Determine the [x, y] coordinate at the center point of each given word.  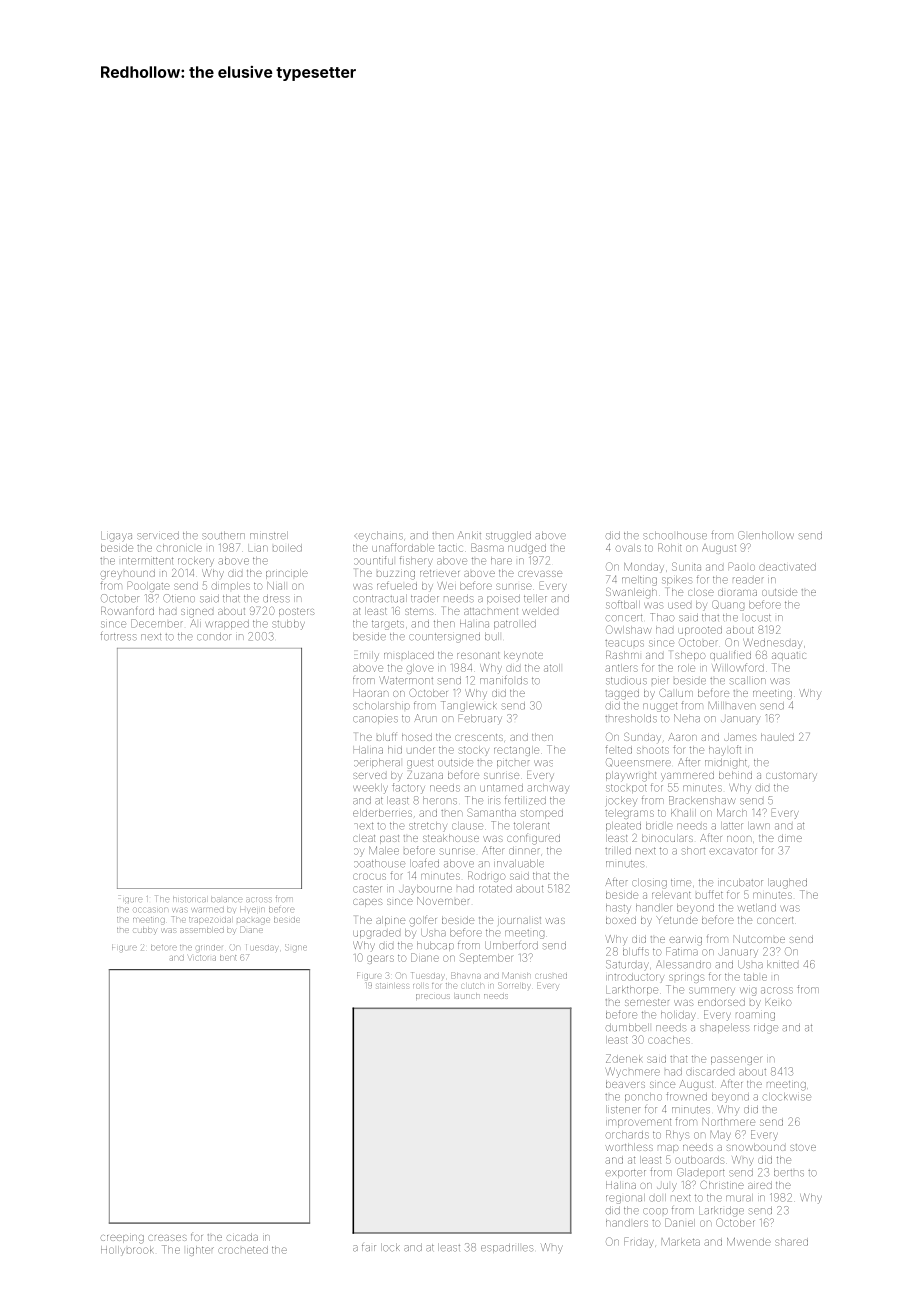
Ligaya [116, 537]
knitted [782, 965]
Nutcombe [759, 939]
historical [189, 899]
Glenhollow [766, 535]
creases [167, 1238]
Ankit [469, 535]
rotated [495, 889]
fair [369, 1248]
